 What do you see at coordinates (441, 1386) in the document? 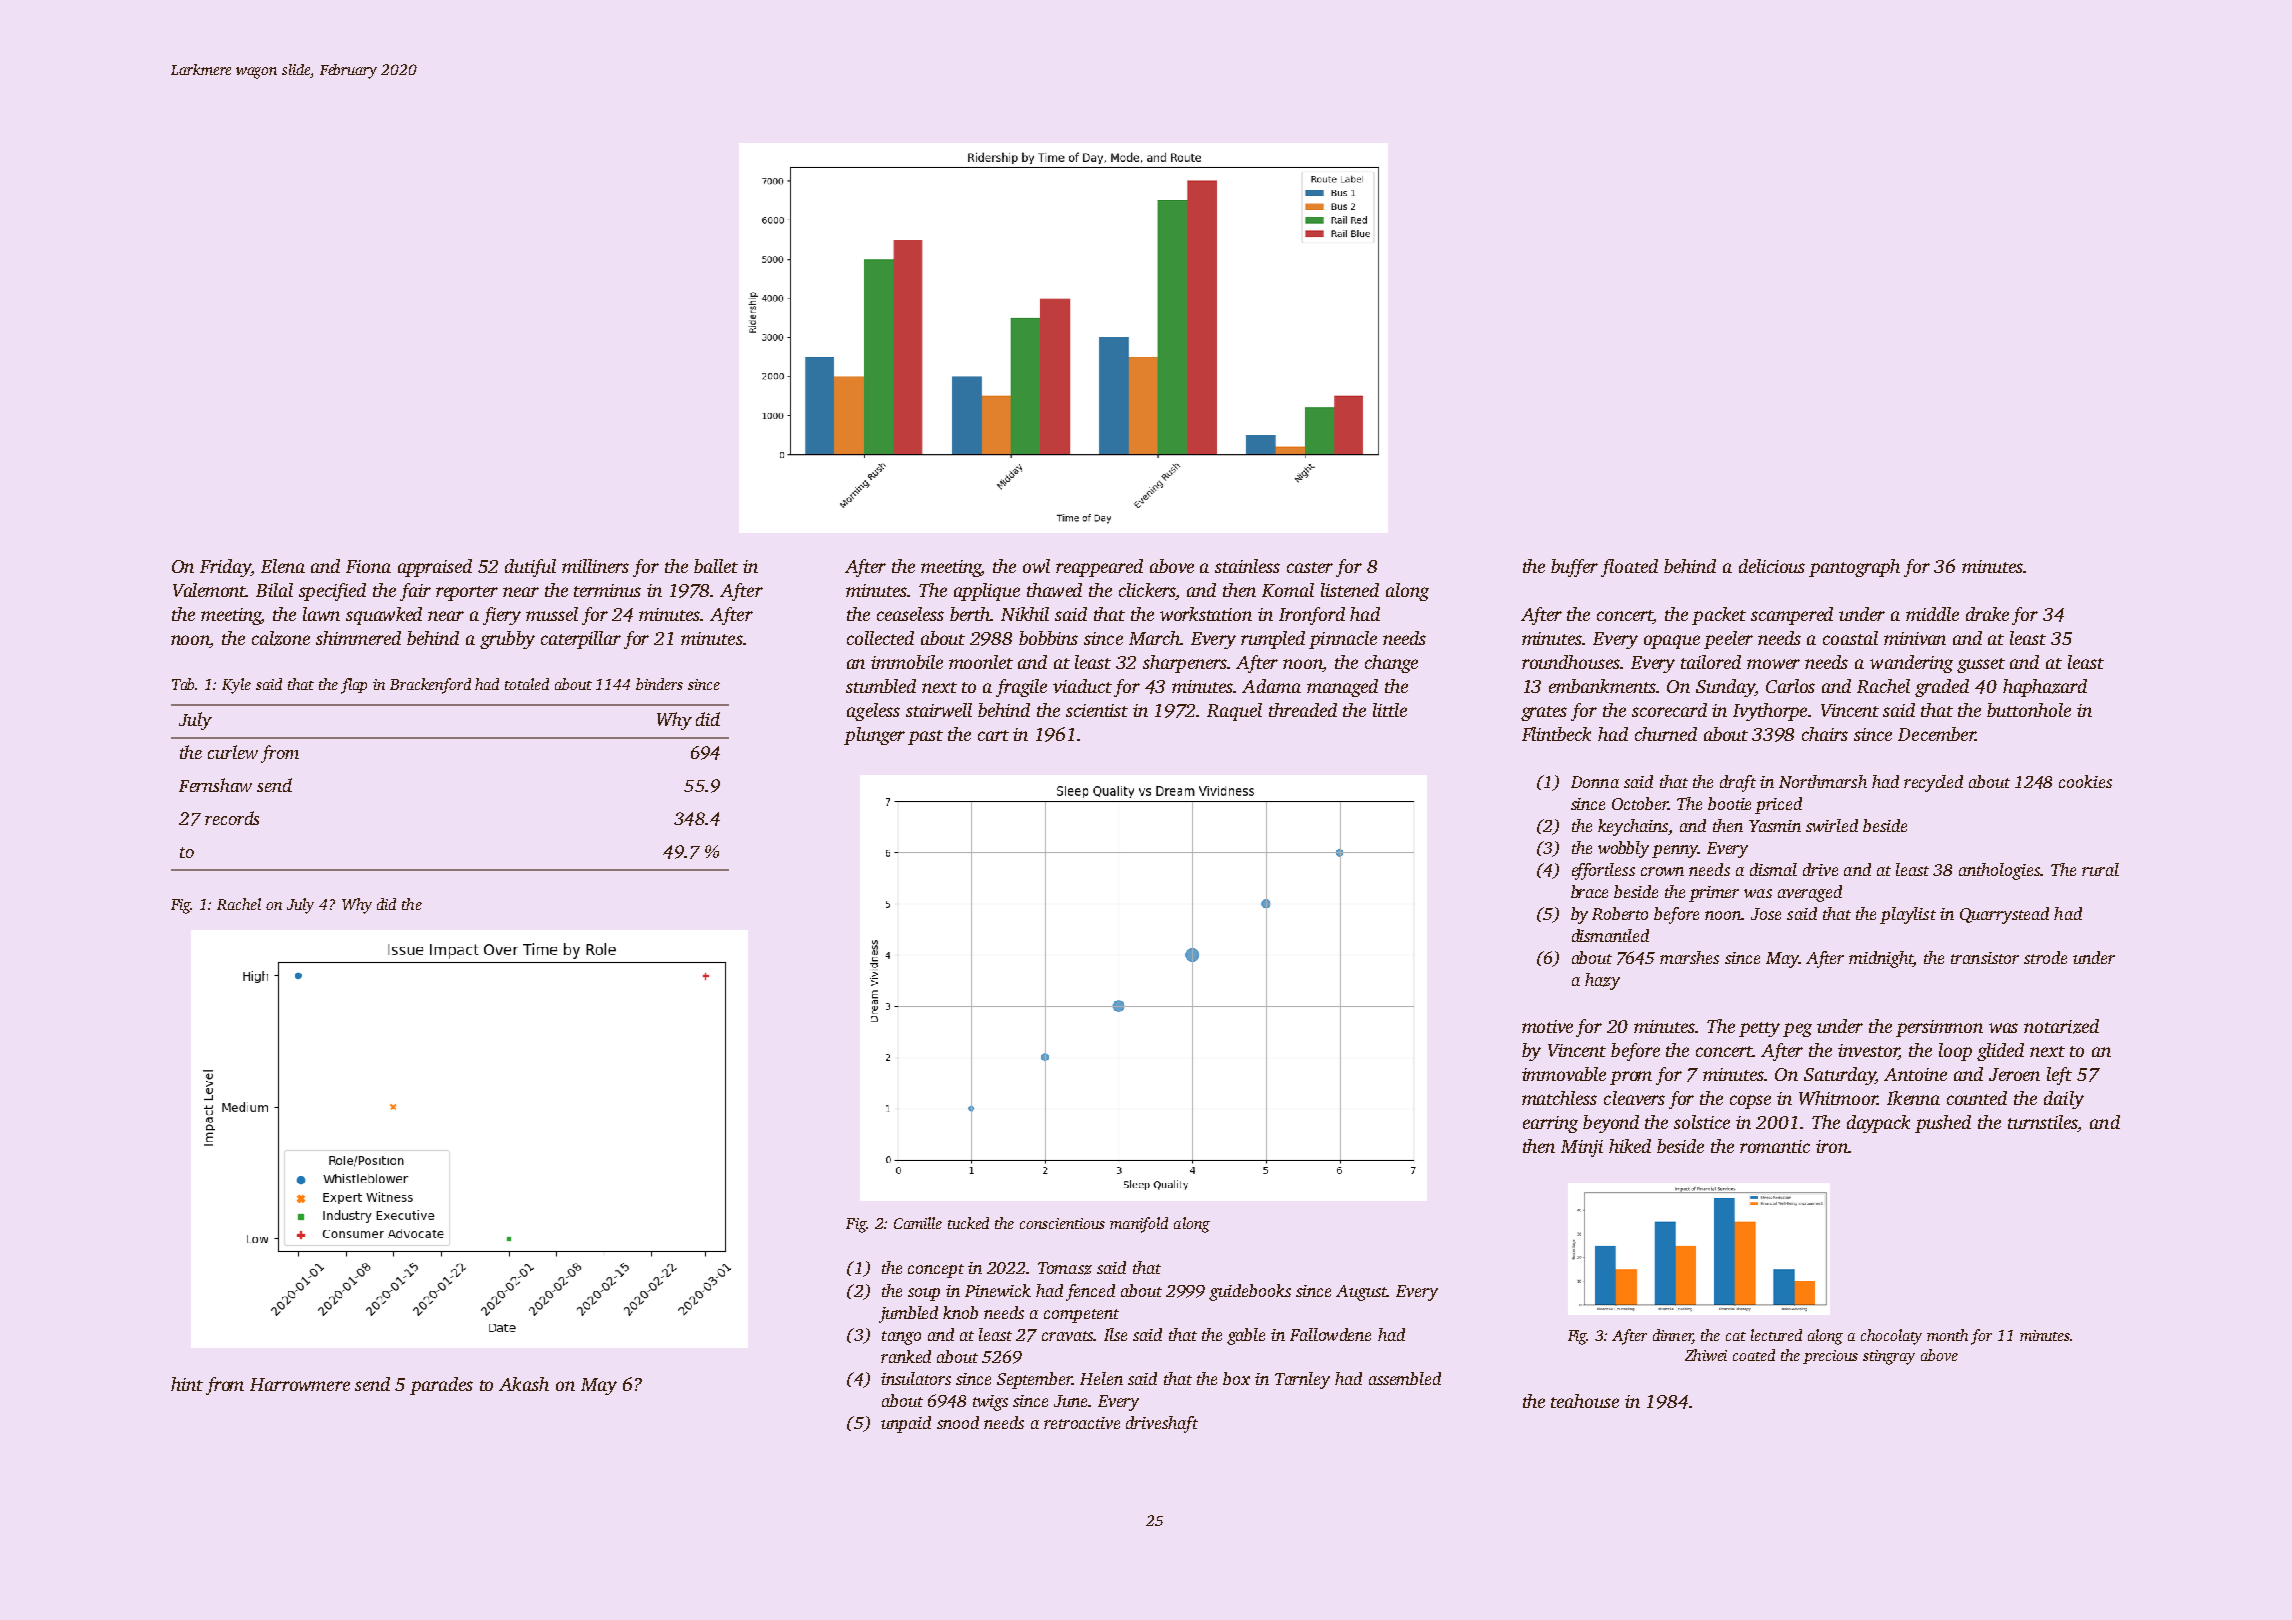
I see `parades` at bounding box center [441, 1386].
